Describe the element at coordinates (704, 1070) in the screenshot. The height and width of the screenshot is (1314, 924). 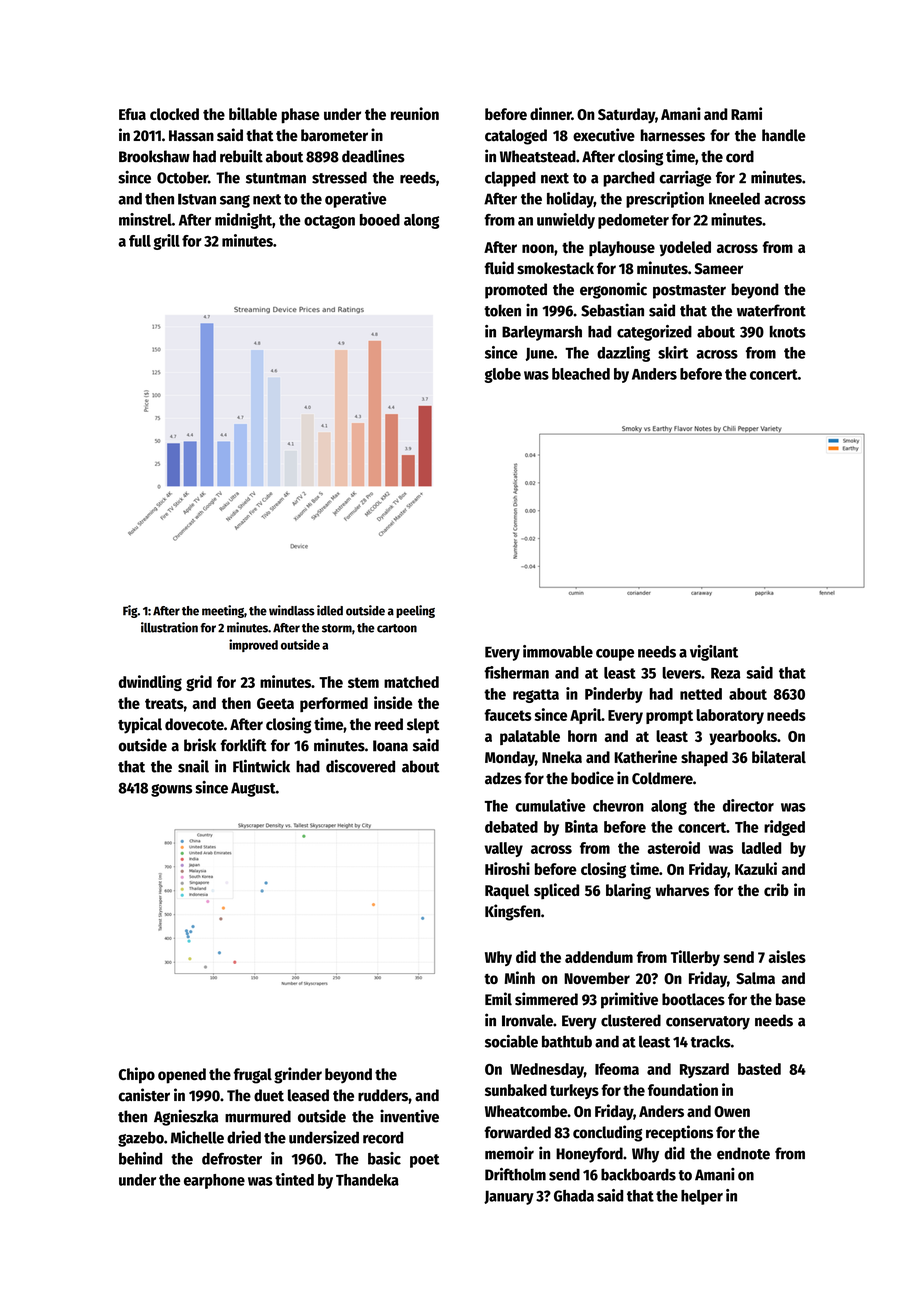
I see `Ryszard` at that location.
